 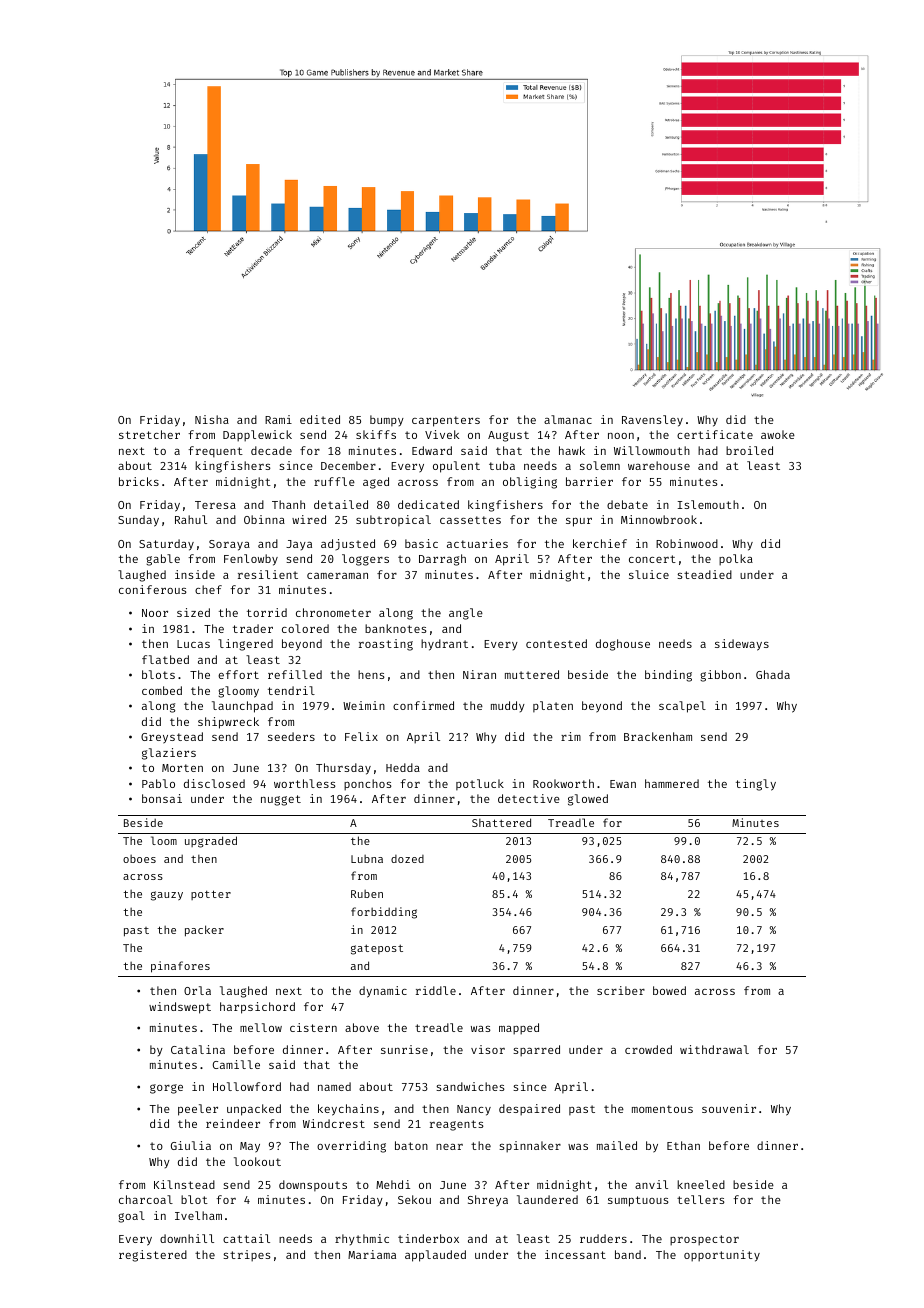 I want to click on opulent, so click(x=456, y=467).
